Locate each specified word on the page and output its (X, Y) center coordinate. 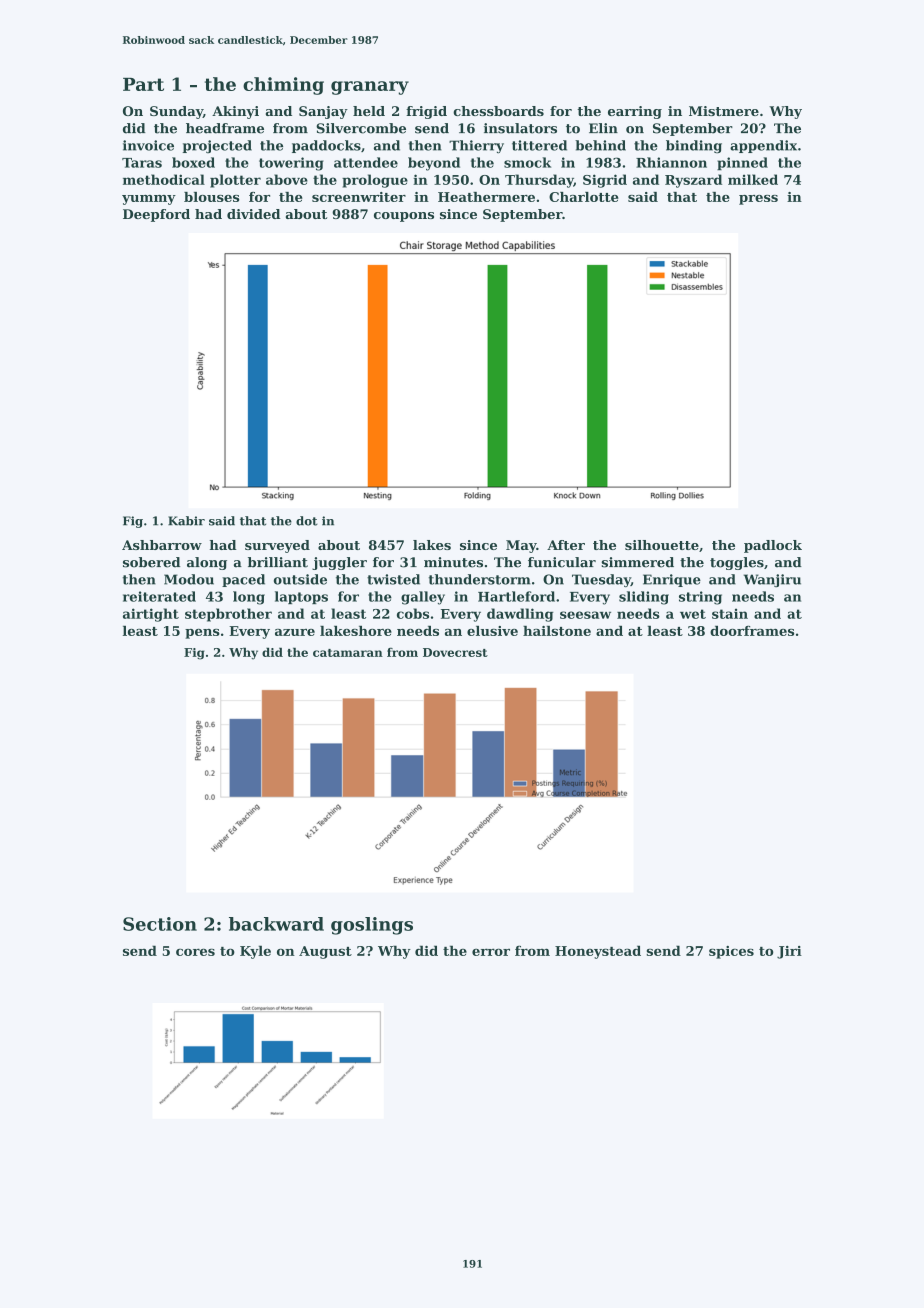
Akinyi (235, 112)
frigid (426, 112)
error (491, 952)
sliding (644, 598)
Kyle (255, 952)
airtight (151, 615)
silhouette (662, 545)
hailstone (557, 631)
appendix (763, 146)
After (566, 545)
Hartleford (516, 596)
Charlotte (584, 197)
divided (253, 214)
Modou (189, 579)
